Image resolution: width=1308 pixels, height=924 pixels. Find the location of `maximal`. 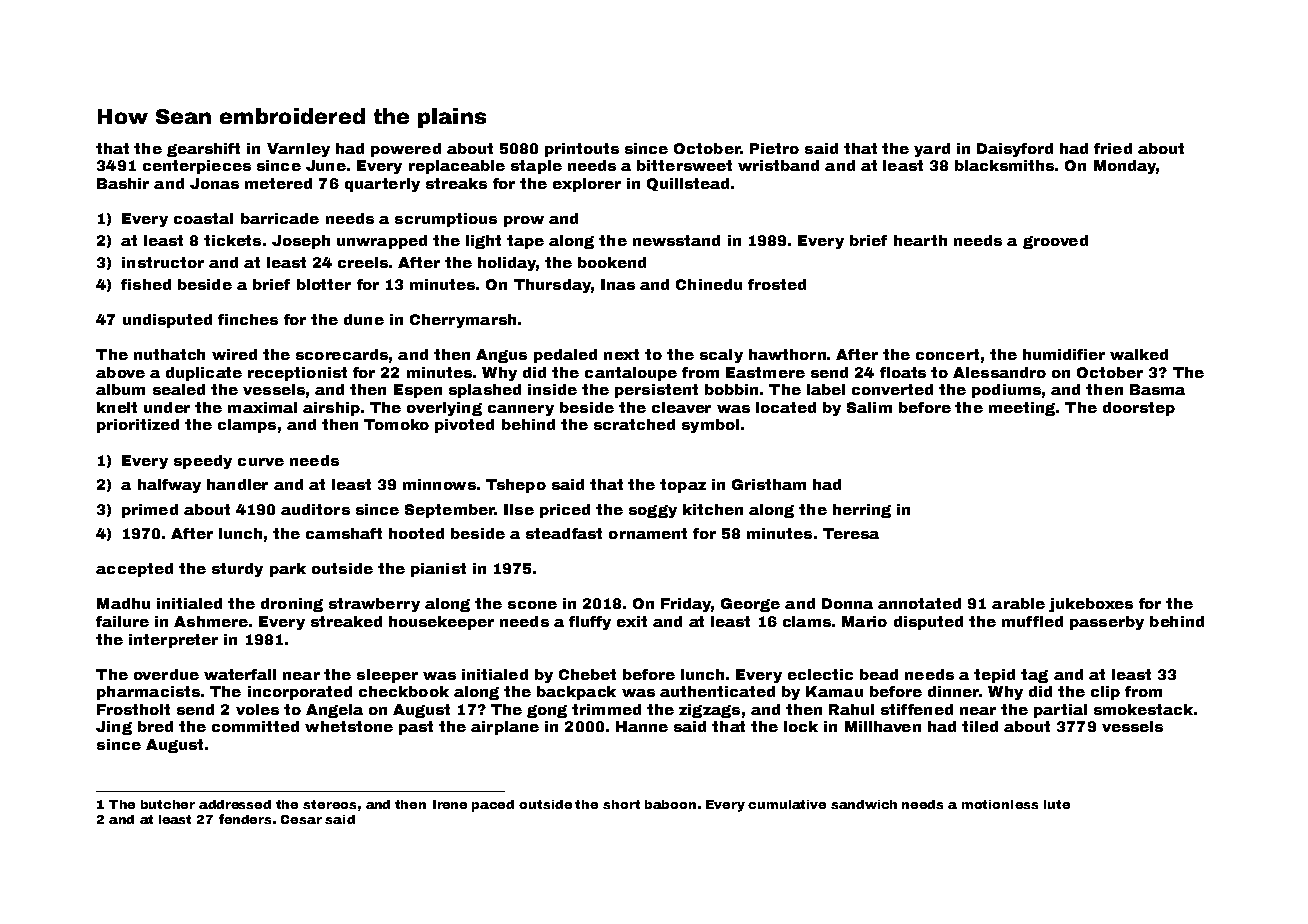

maximal is located at coordinates (262, 407).
